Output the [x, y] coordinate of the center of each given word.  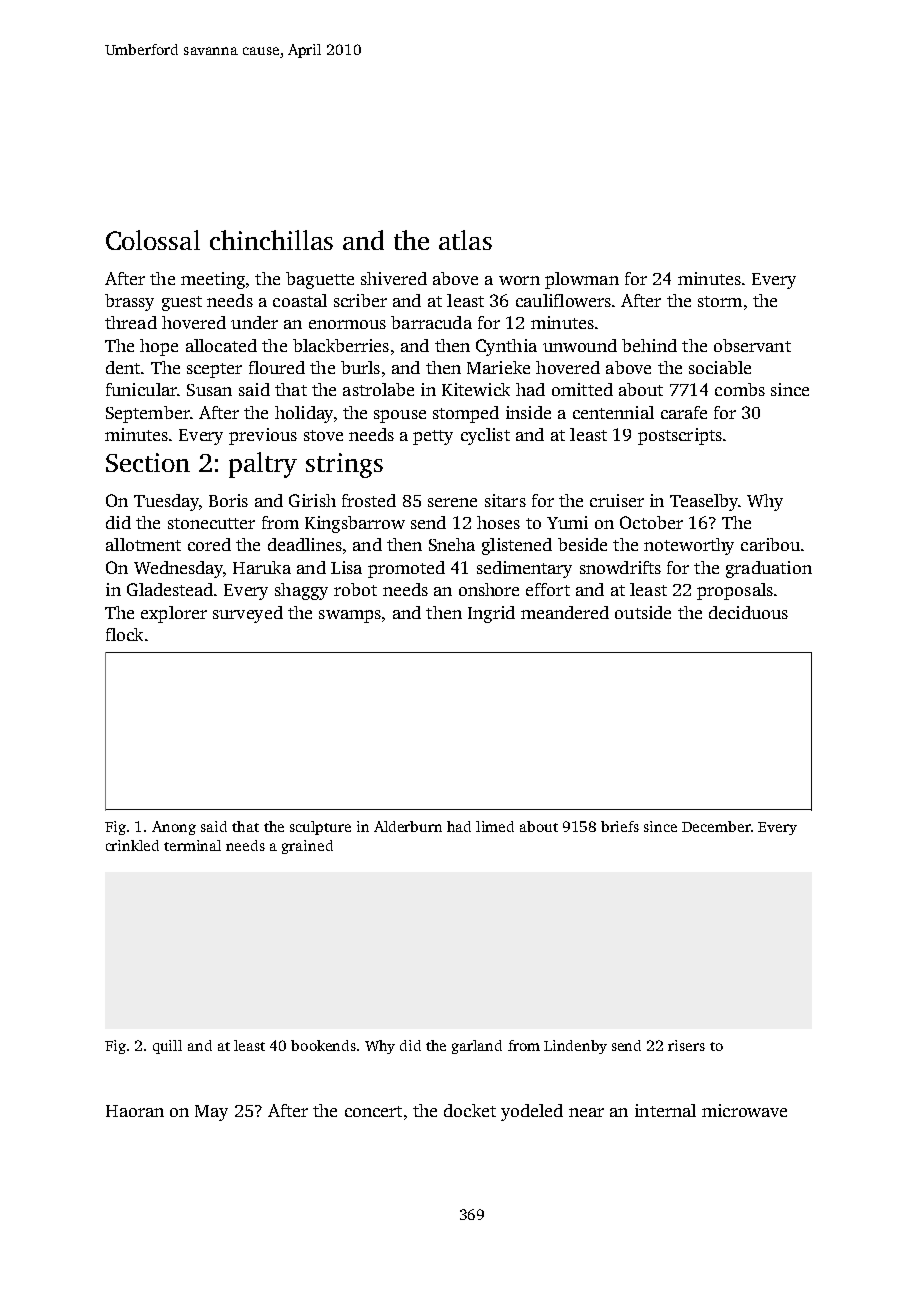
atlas [465, 240]
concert [373, 1111]
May [211, 1113]
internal [665, 1110]
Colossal [153, 240]
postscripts [680, 436]
